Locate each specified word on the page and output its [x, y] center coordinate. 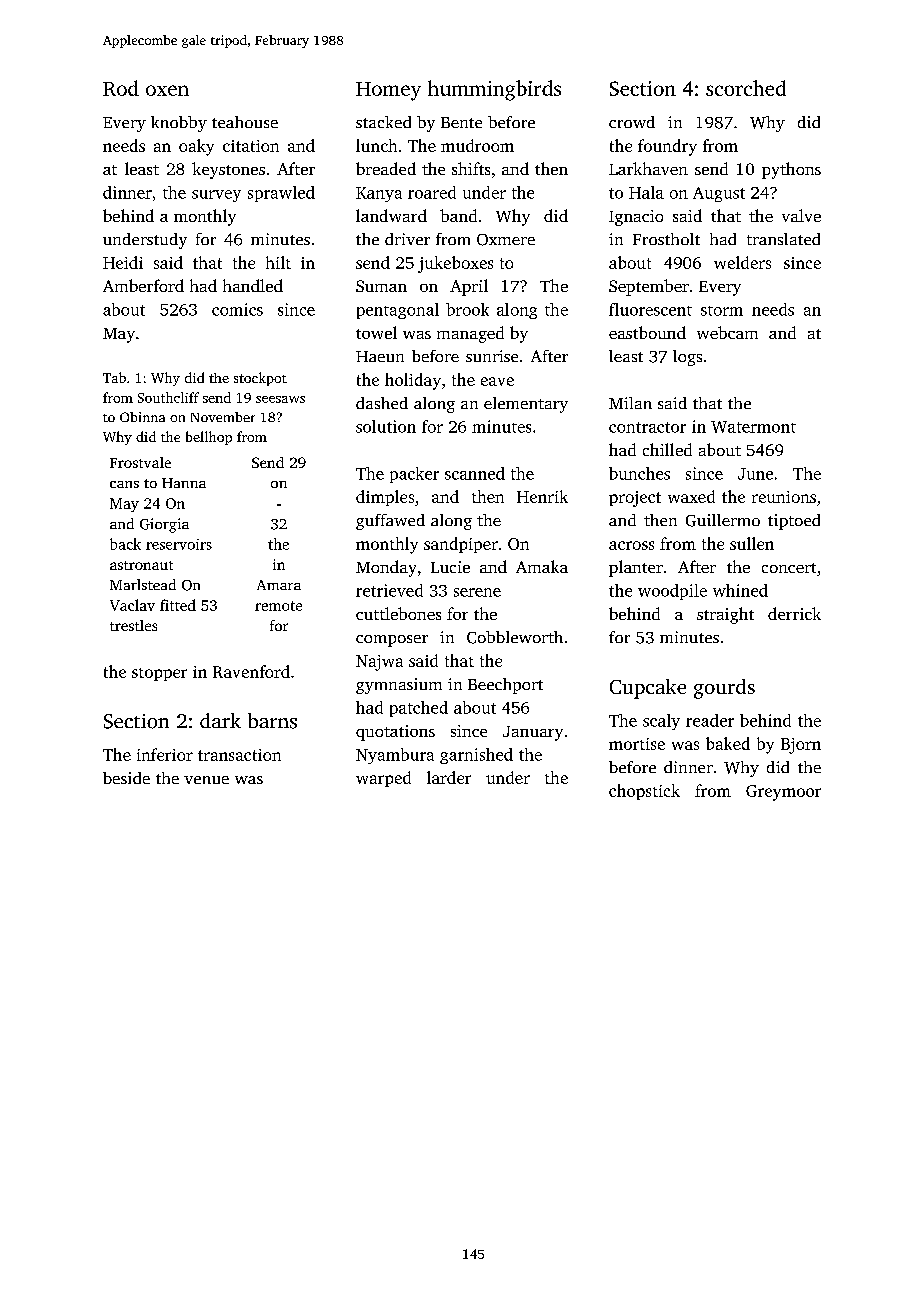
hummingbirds [494, 90]
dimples [385, 498]
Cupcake [648, 689]
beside [126, 778]
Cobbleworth [515, 637]
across [631, 545]
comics [237, 309]
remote [278, 606]
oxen [167, 90]
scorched [746, 88]
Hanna [184, 483]
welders [742, 262]
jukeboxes [455, 264]
